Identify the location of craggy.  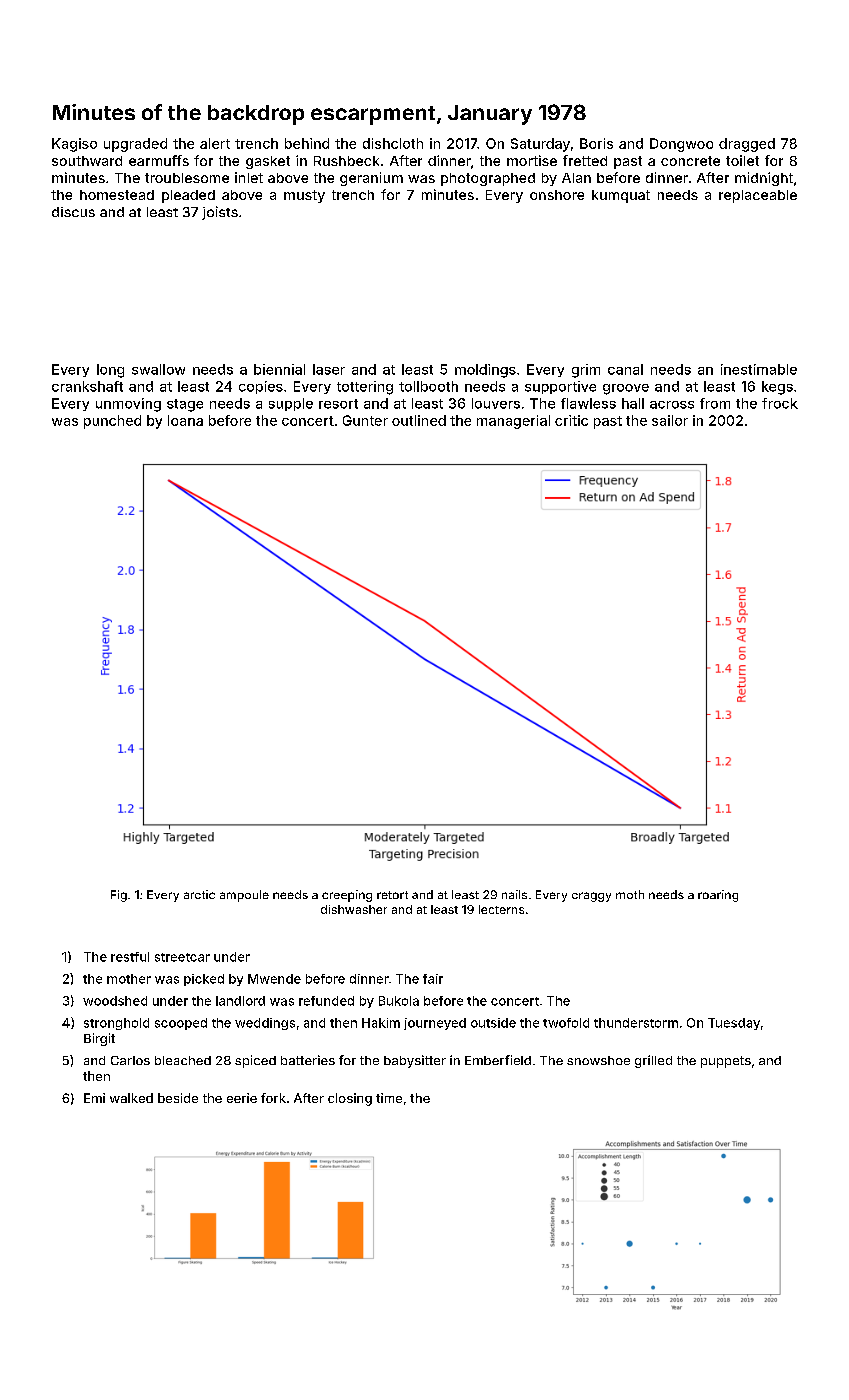
(591, 897).
